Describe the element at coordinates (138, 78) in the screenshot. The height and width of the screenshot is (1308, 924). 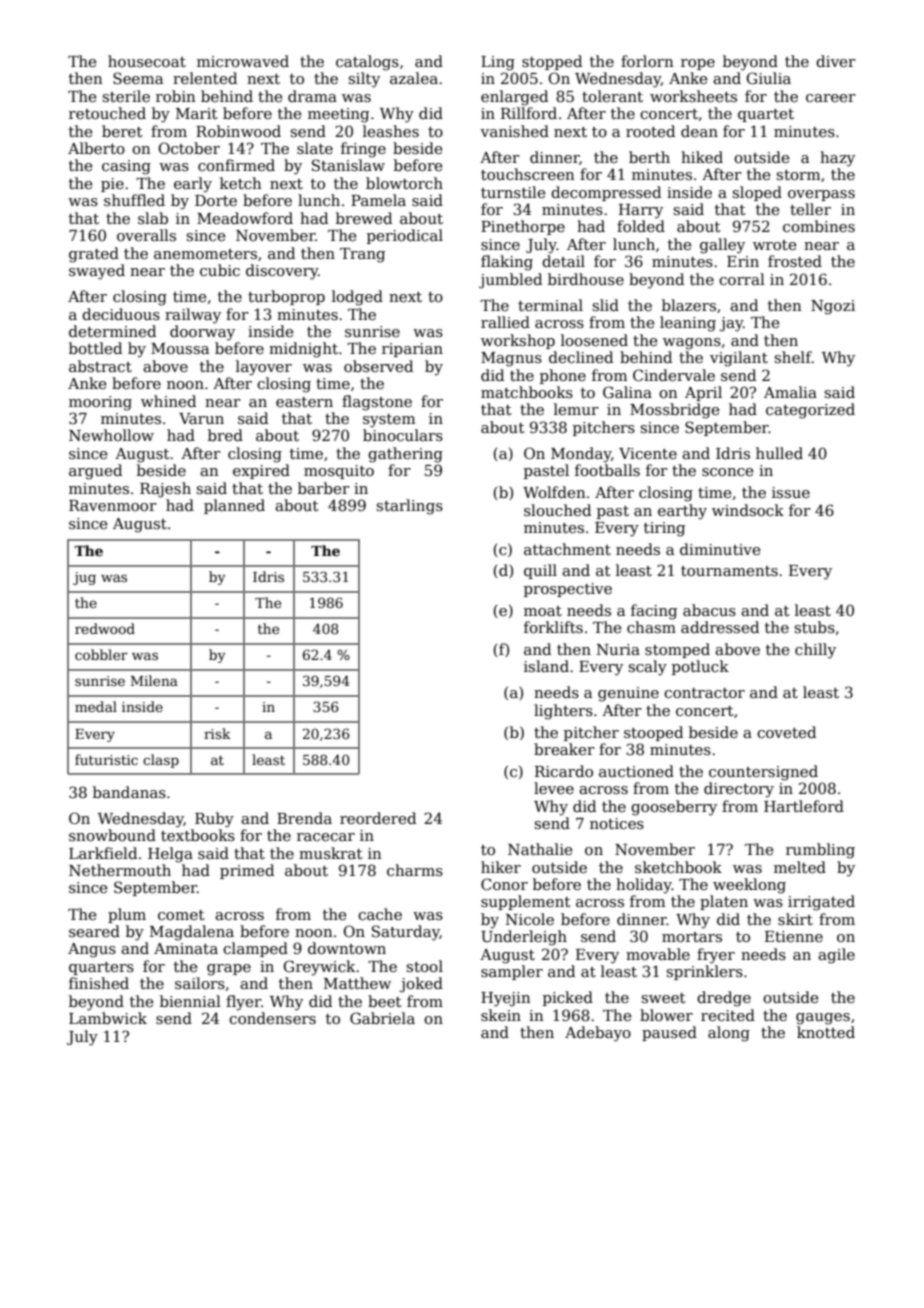
I see `Seema` at that location.
